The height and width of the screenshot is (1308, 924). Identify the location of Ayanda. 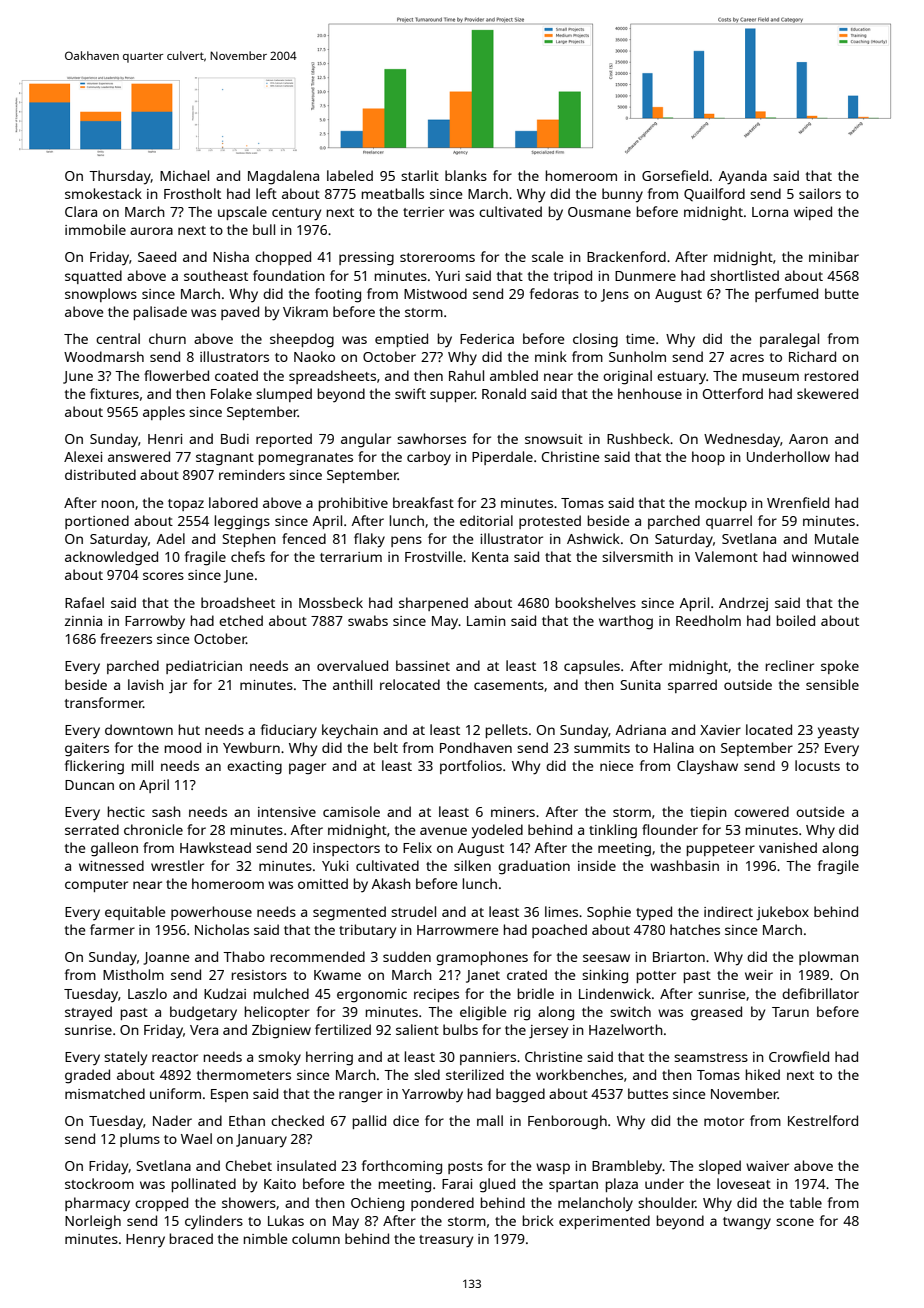
(743, 177).
